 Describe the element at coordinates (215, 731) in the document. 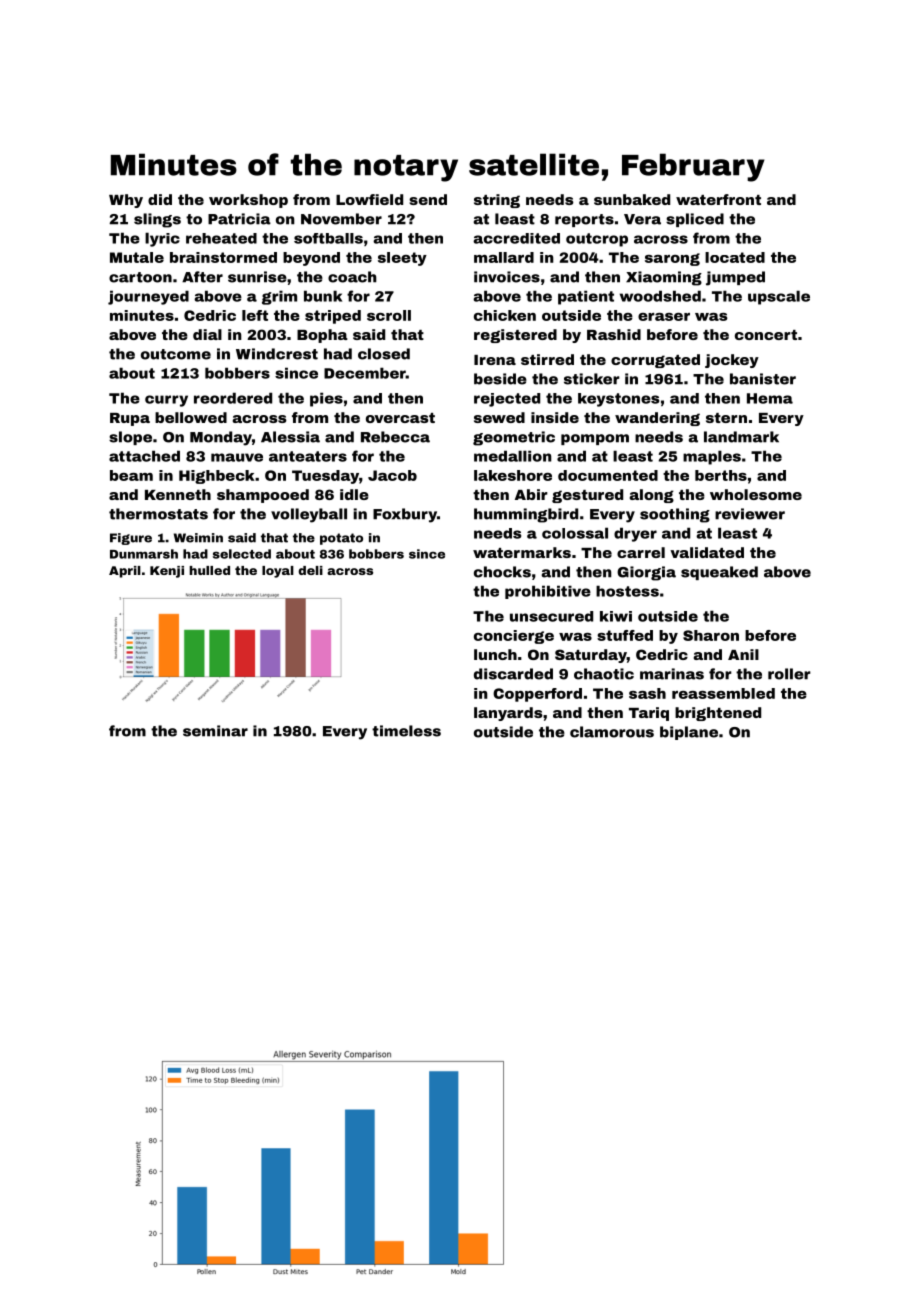

I see `seminar` at that location.
